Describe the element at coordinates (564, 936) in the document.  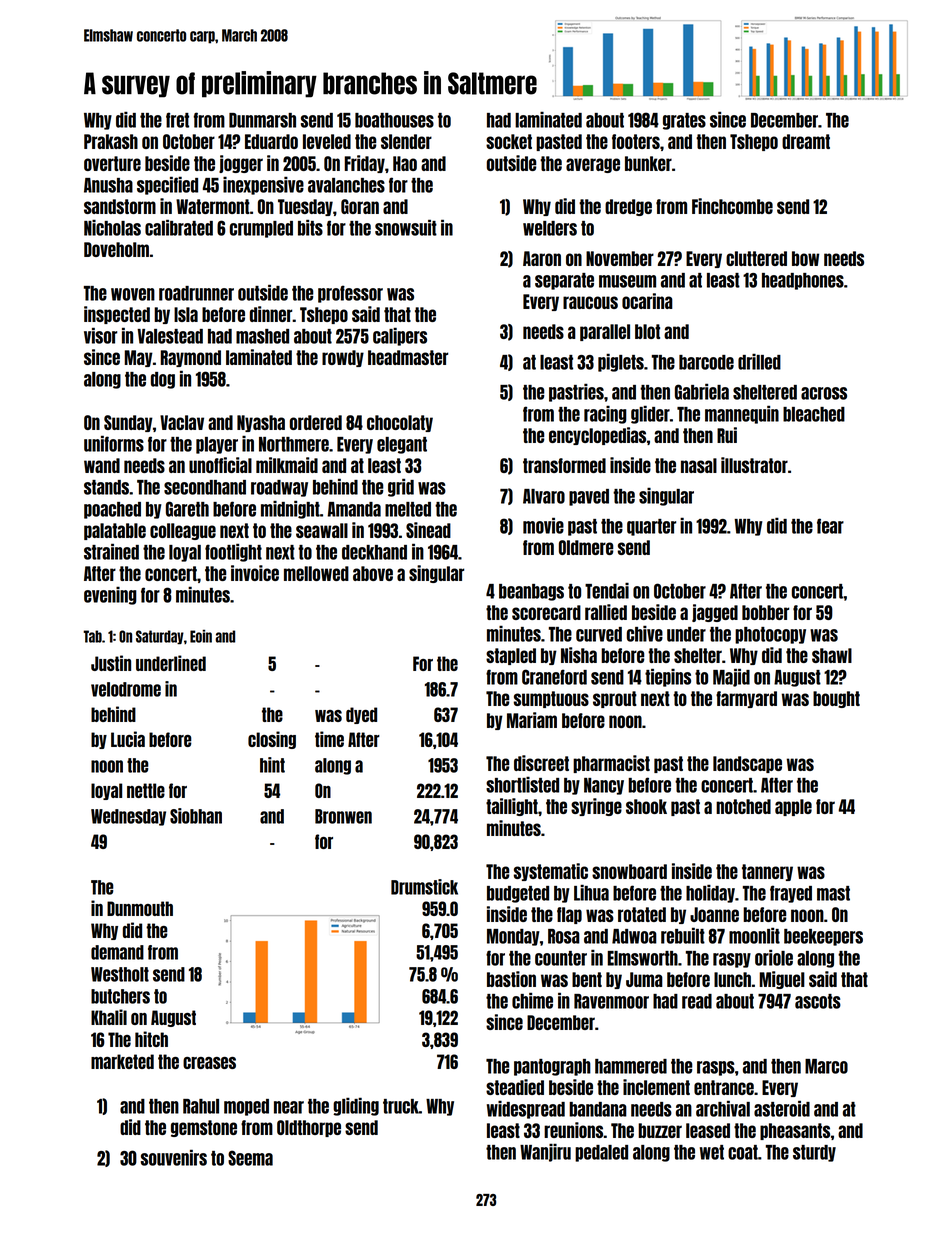
I see `Rosa` at that location.
